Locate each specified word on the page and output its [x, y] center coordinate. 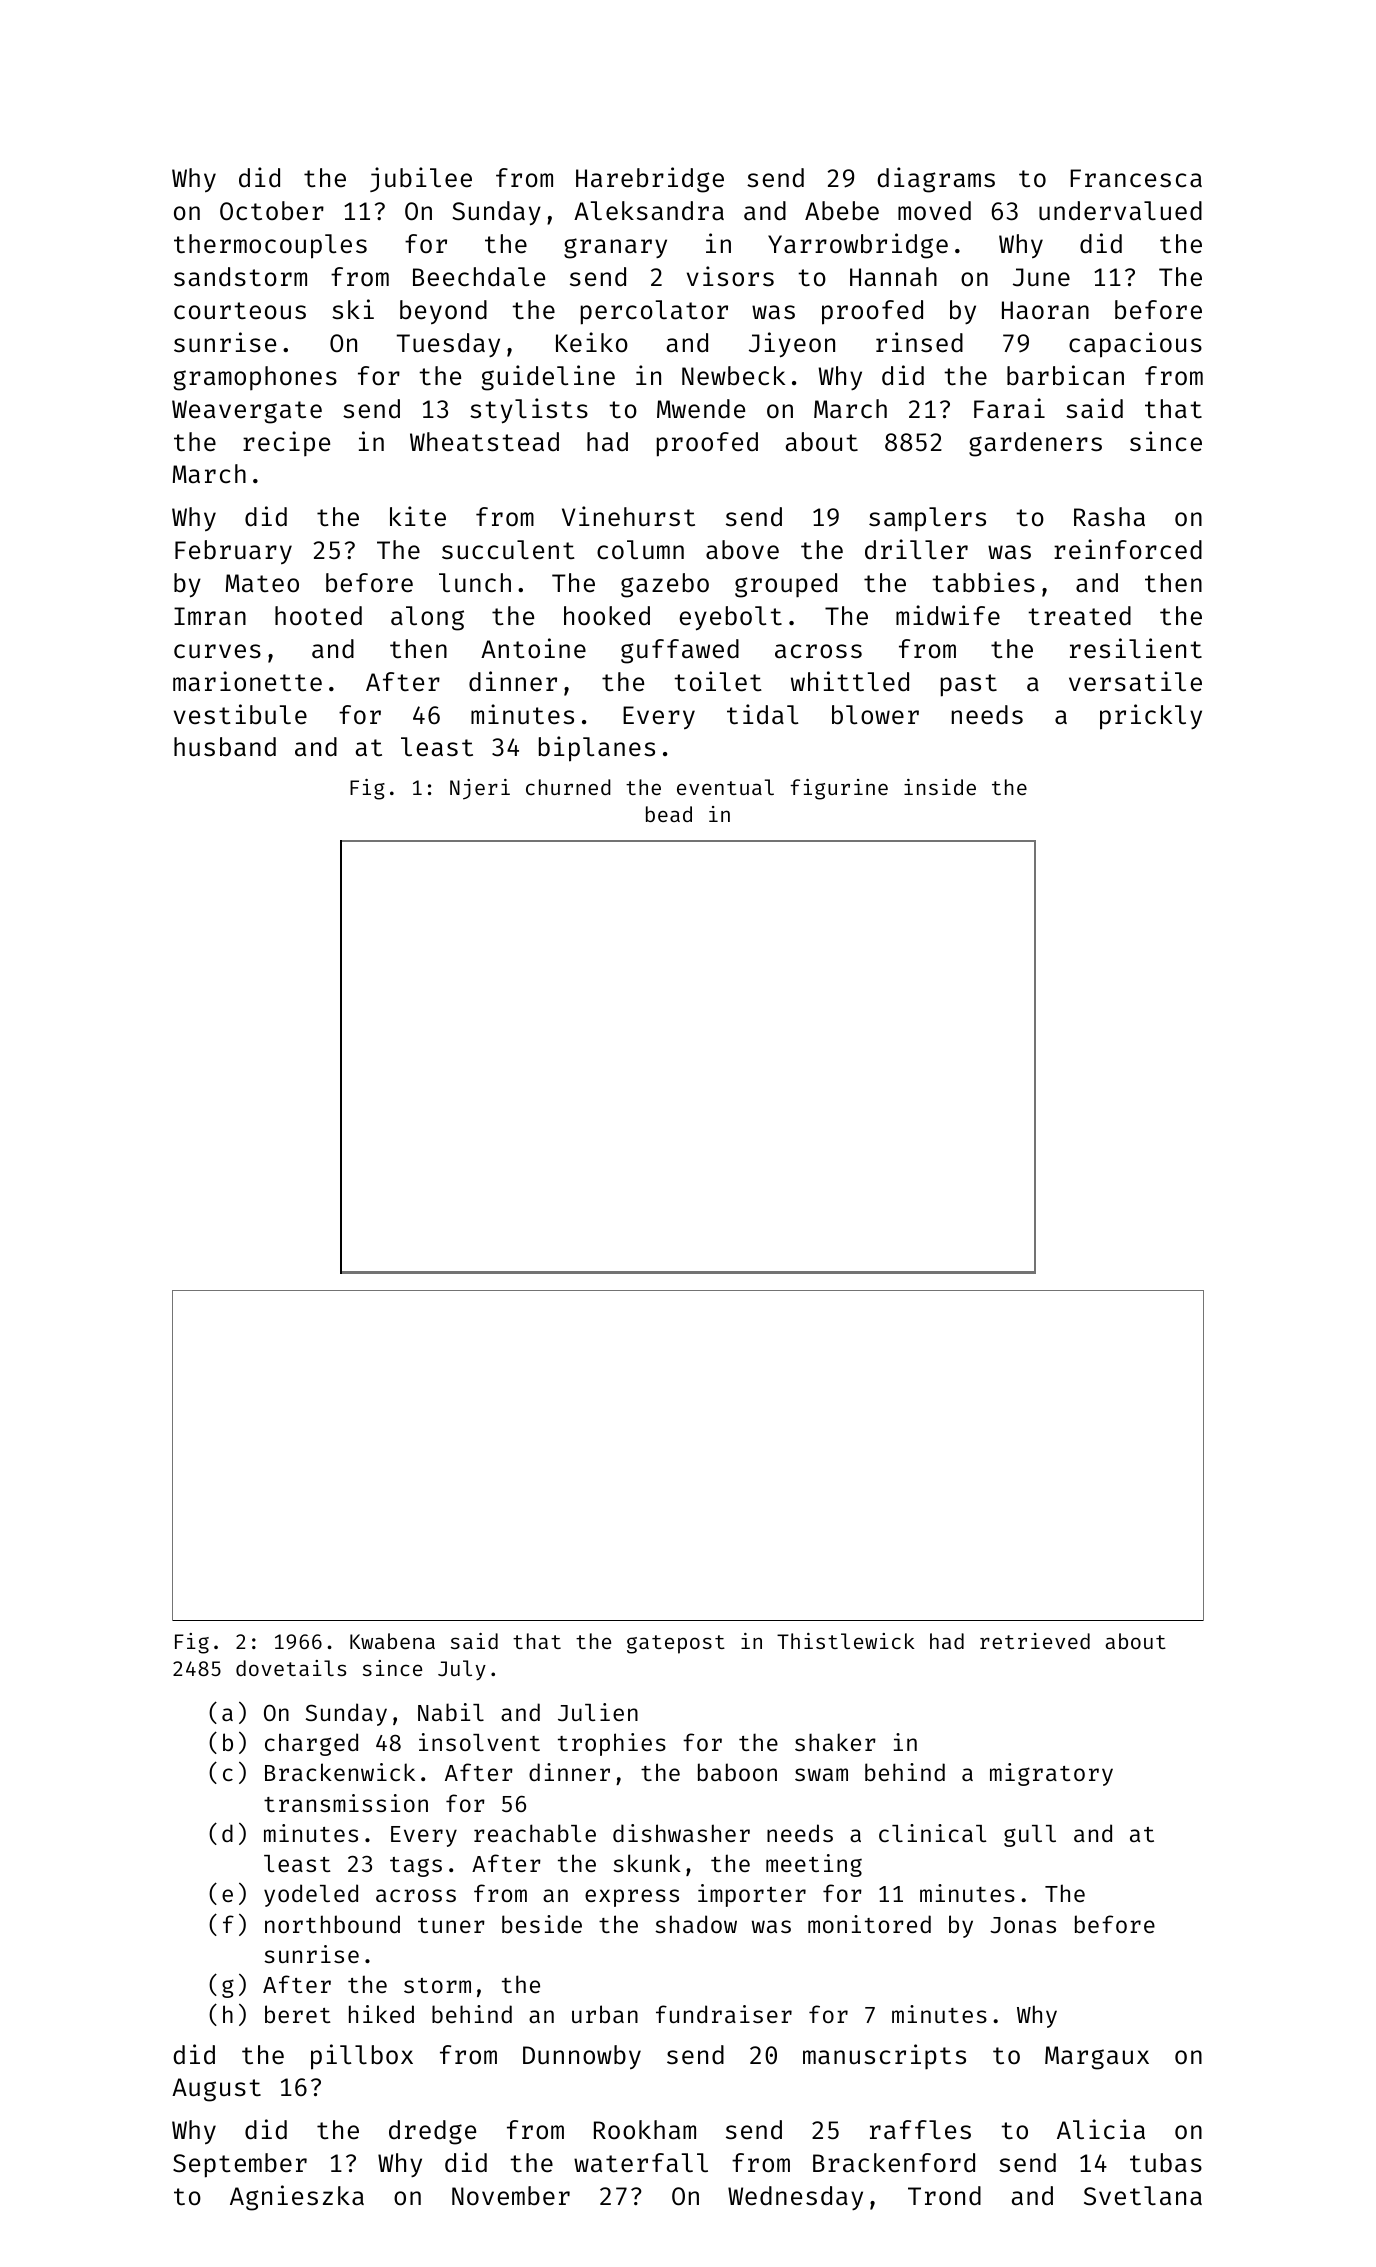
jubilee [421, 179]
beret [298, 2014]
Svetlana [1143, 2196]
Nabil [451, 1712]
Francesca [1136, 178]
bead [669, 814]
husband [225, 747]
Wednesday [795, 2198]
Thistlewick [846, 1641]
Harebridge [650, 180]
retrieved [1035, 1641]
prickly [1151, 717]
